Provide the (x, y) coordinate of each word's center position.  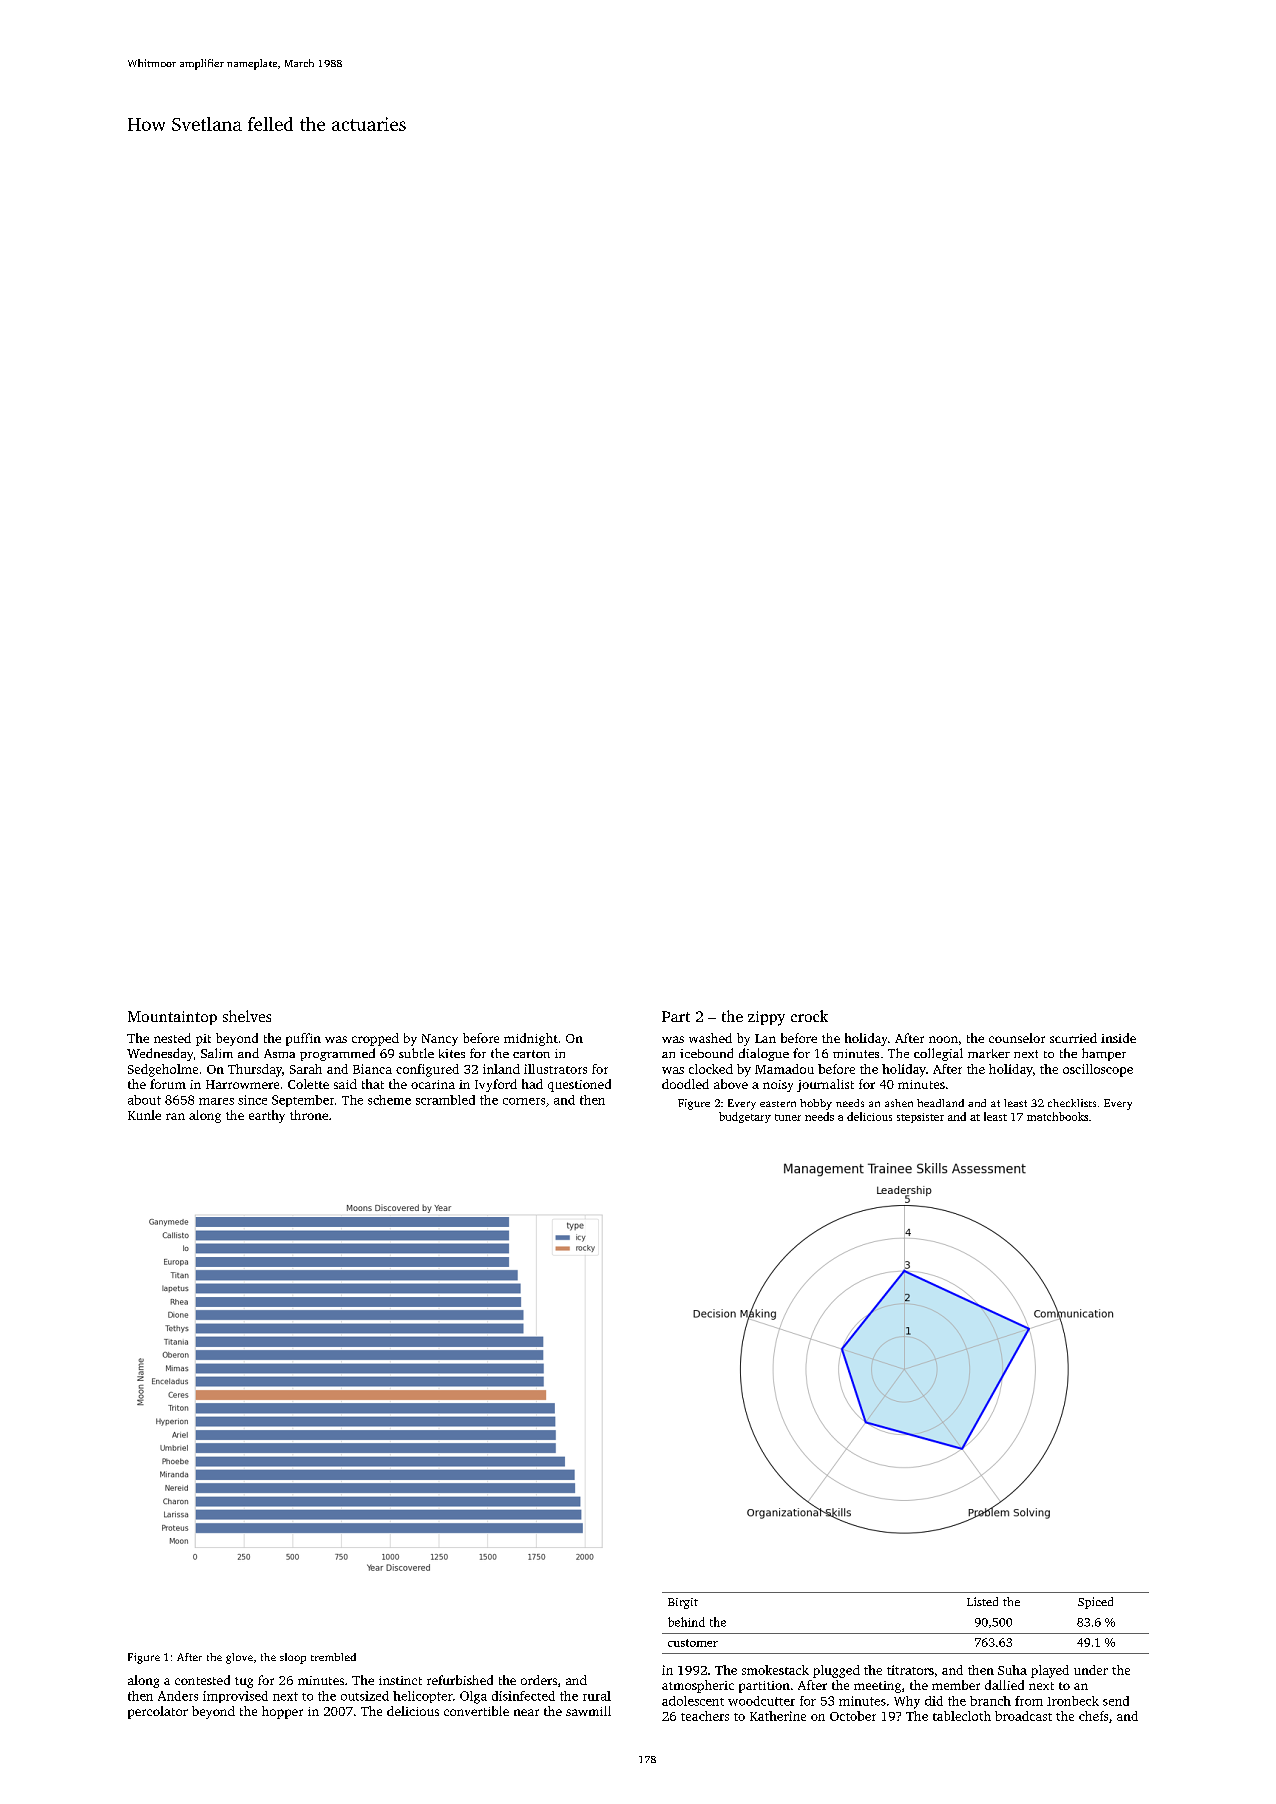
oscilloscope (1098, 1070)
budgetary (745, 1117)
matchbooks (1057, 1116)
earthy (267, 1116)
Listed (982, 1601)
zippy (766, 1018)
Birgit (683, 1603)
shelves (247, 1016)
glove (239, 1658)
